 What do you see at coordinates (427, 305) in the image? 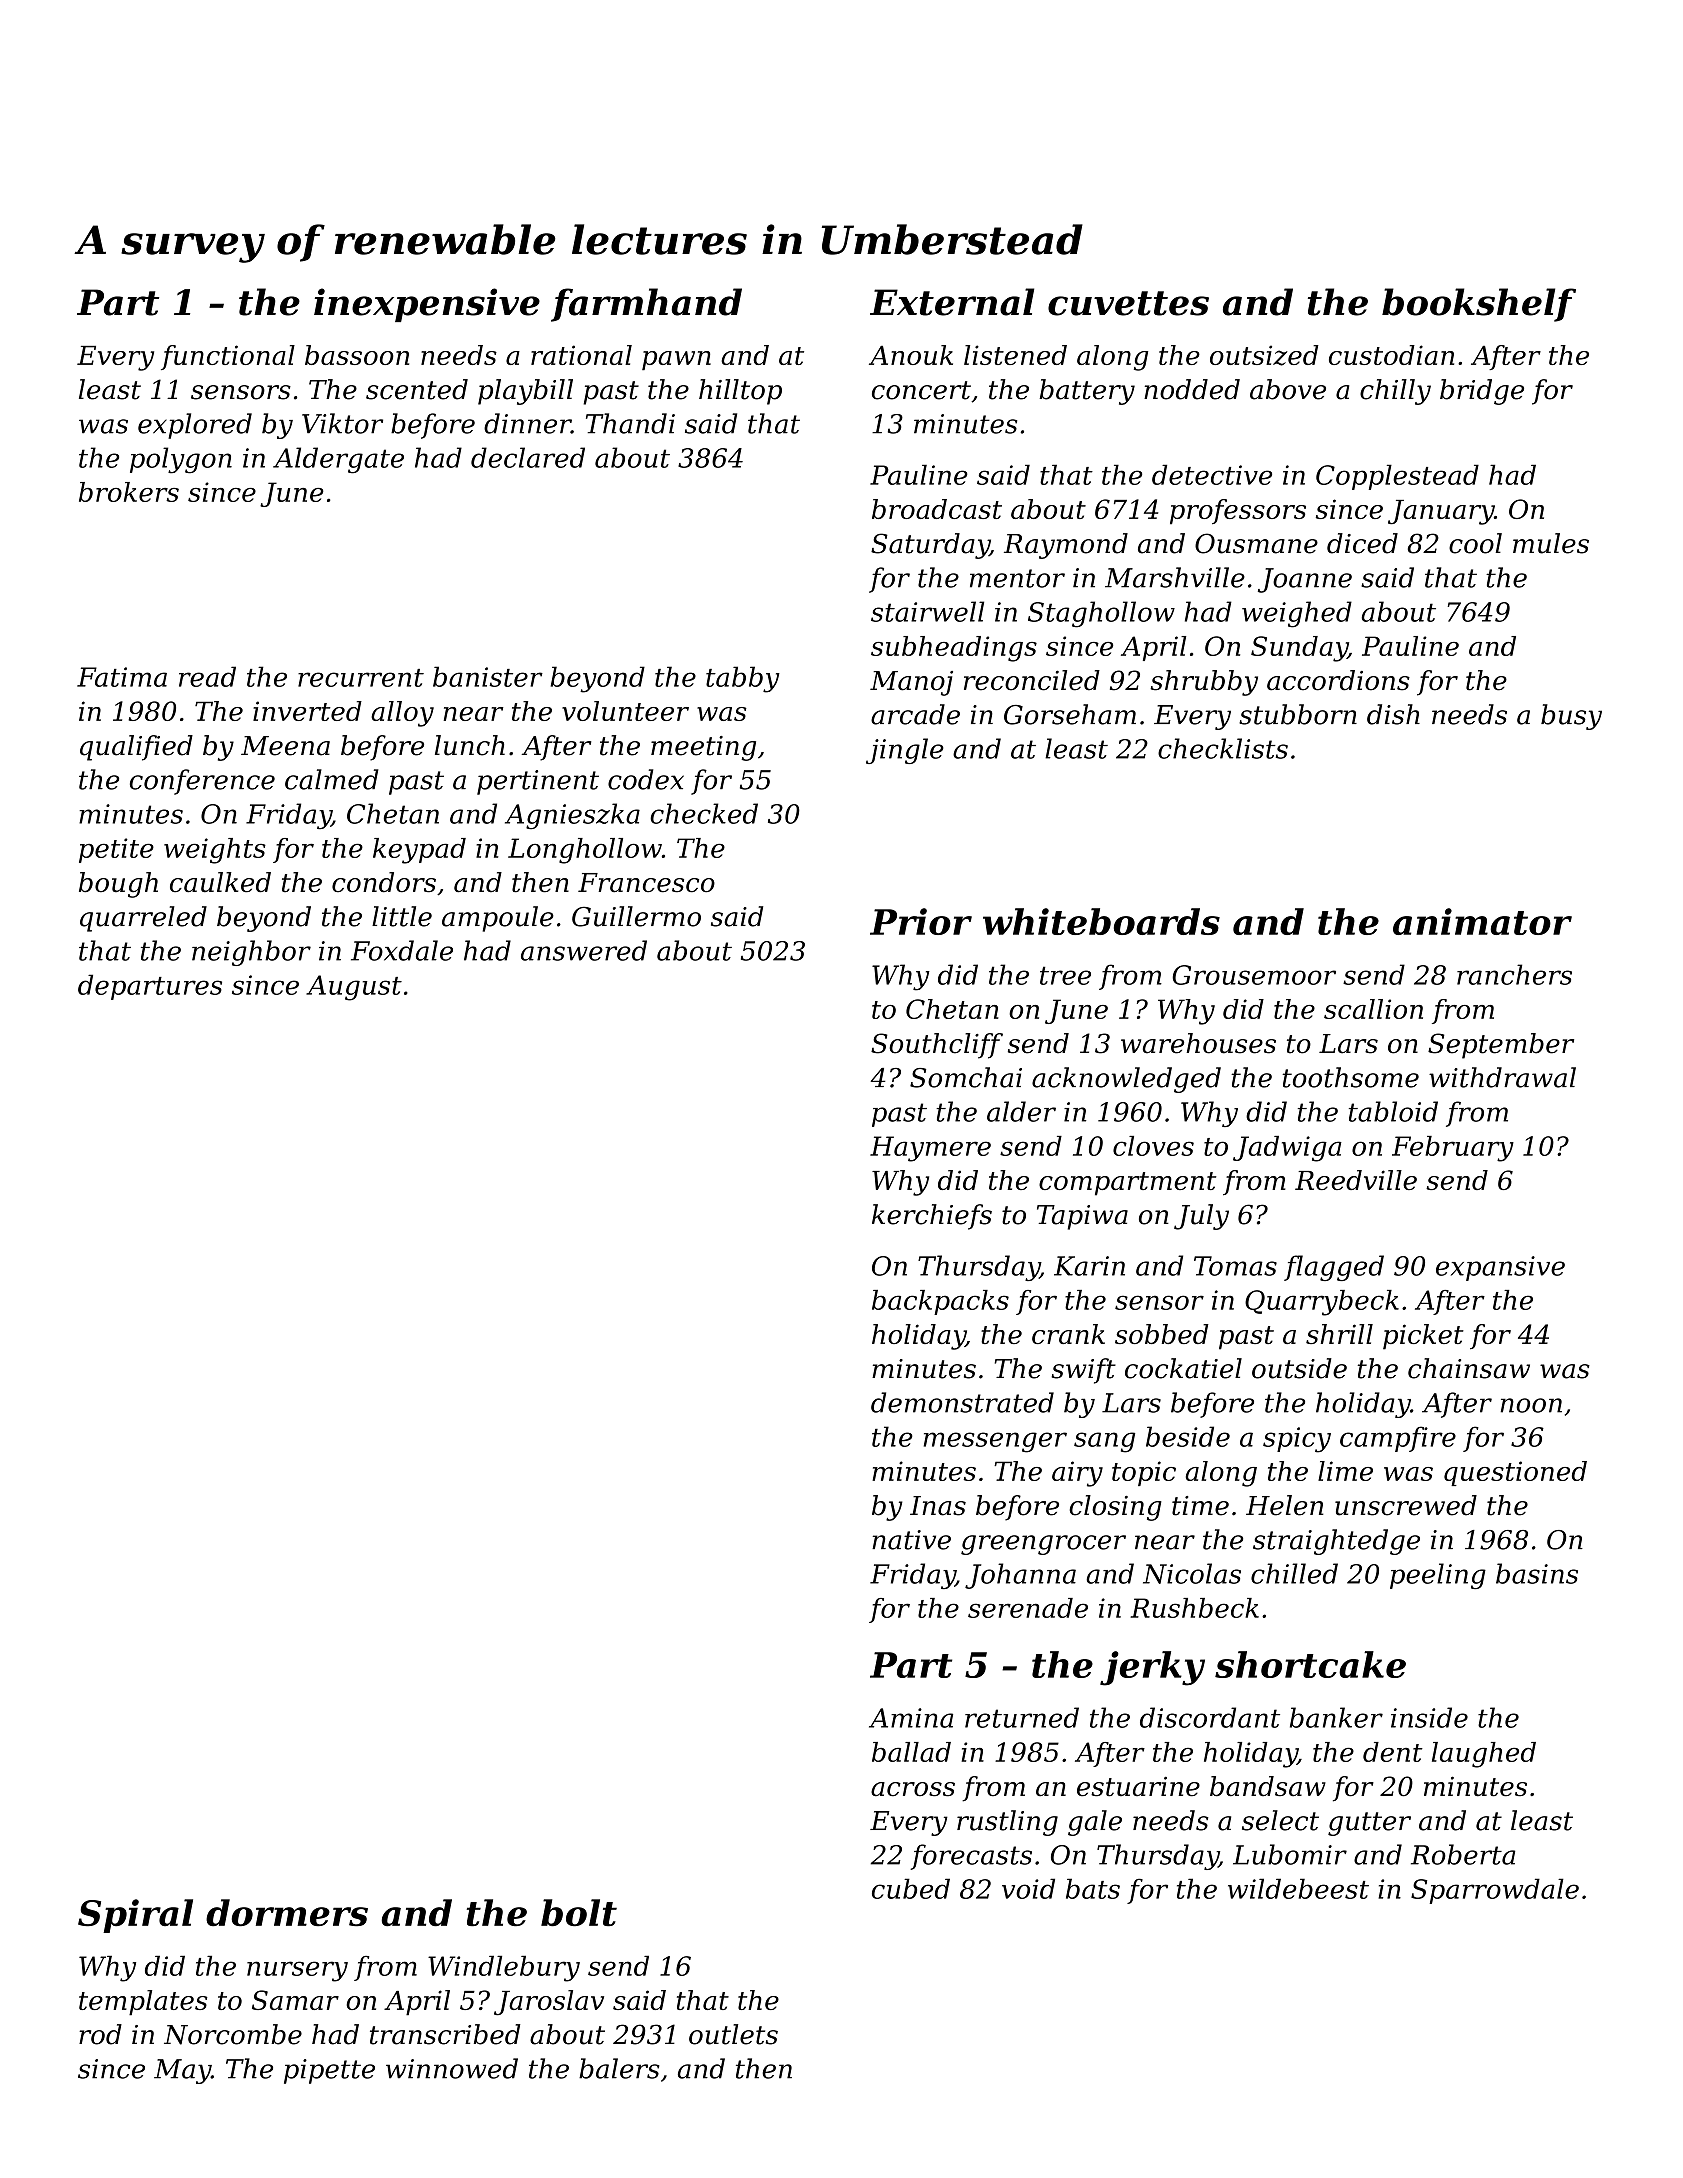
I see `inexpensive` at bounding box center [427, 305].
